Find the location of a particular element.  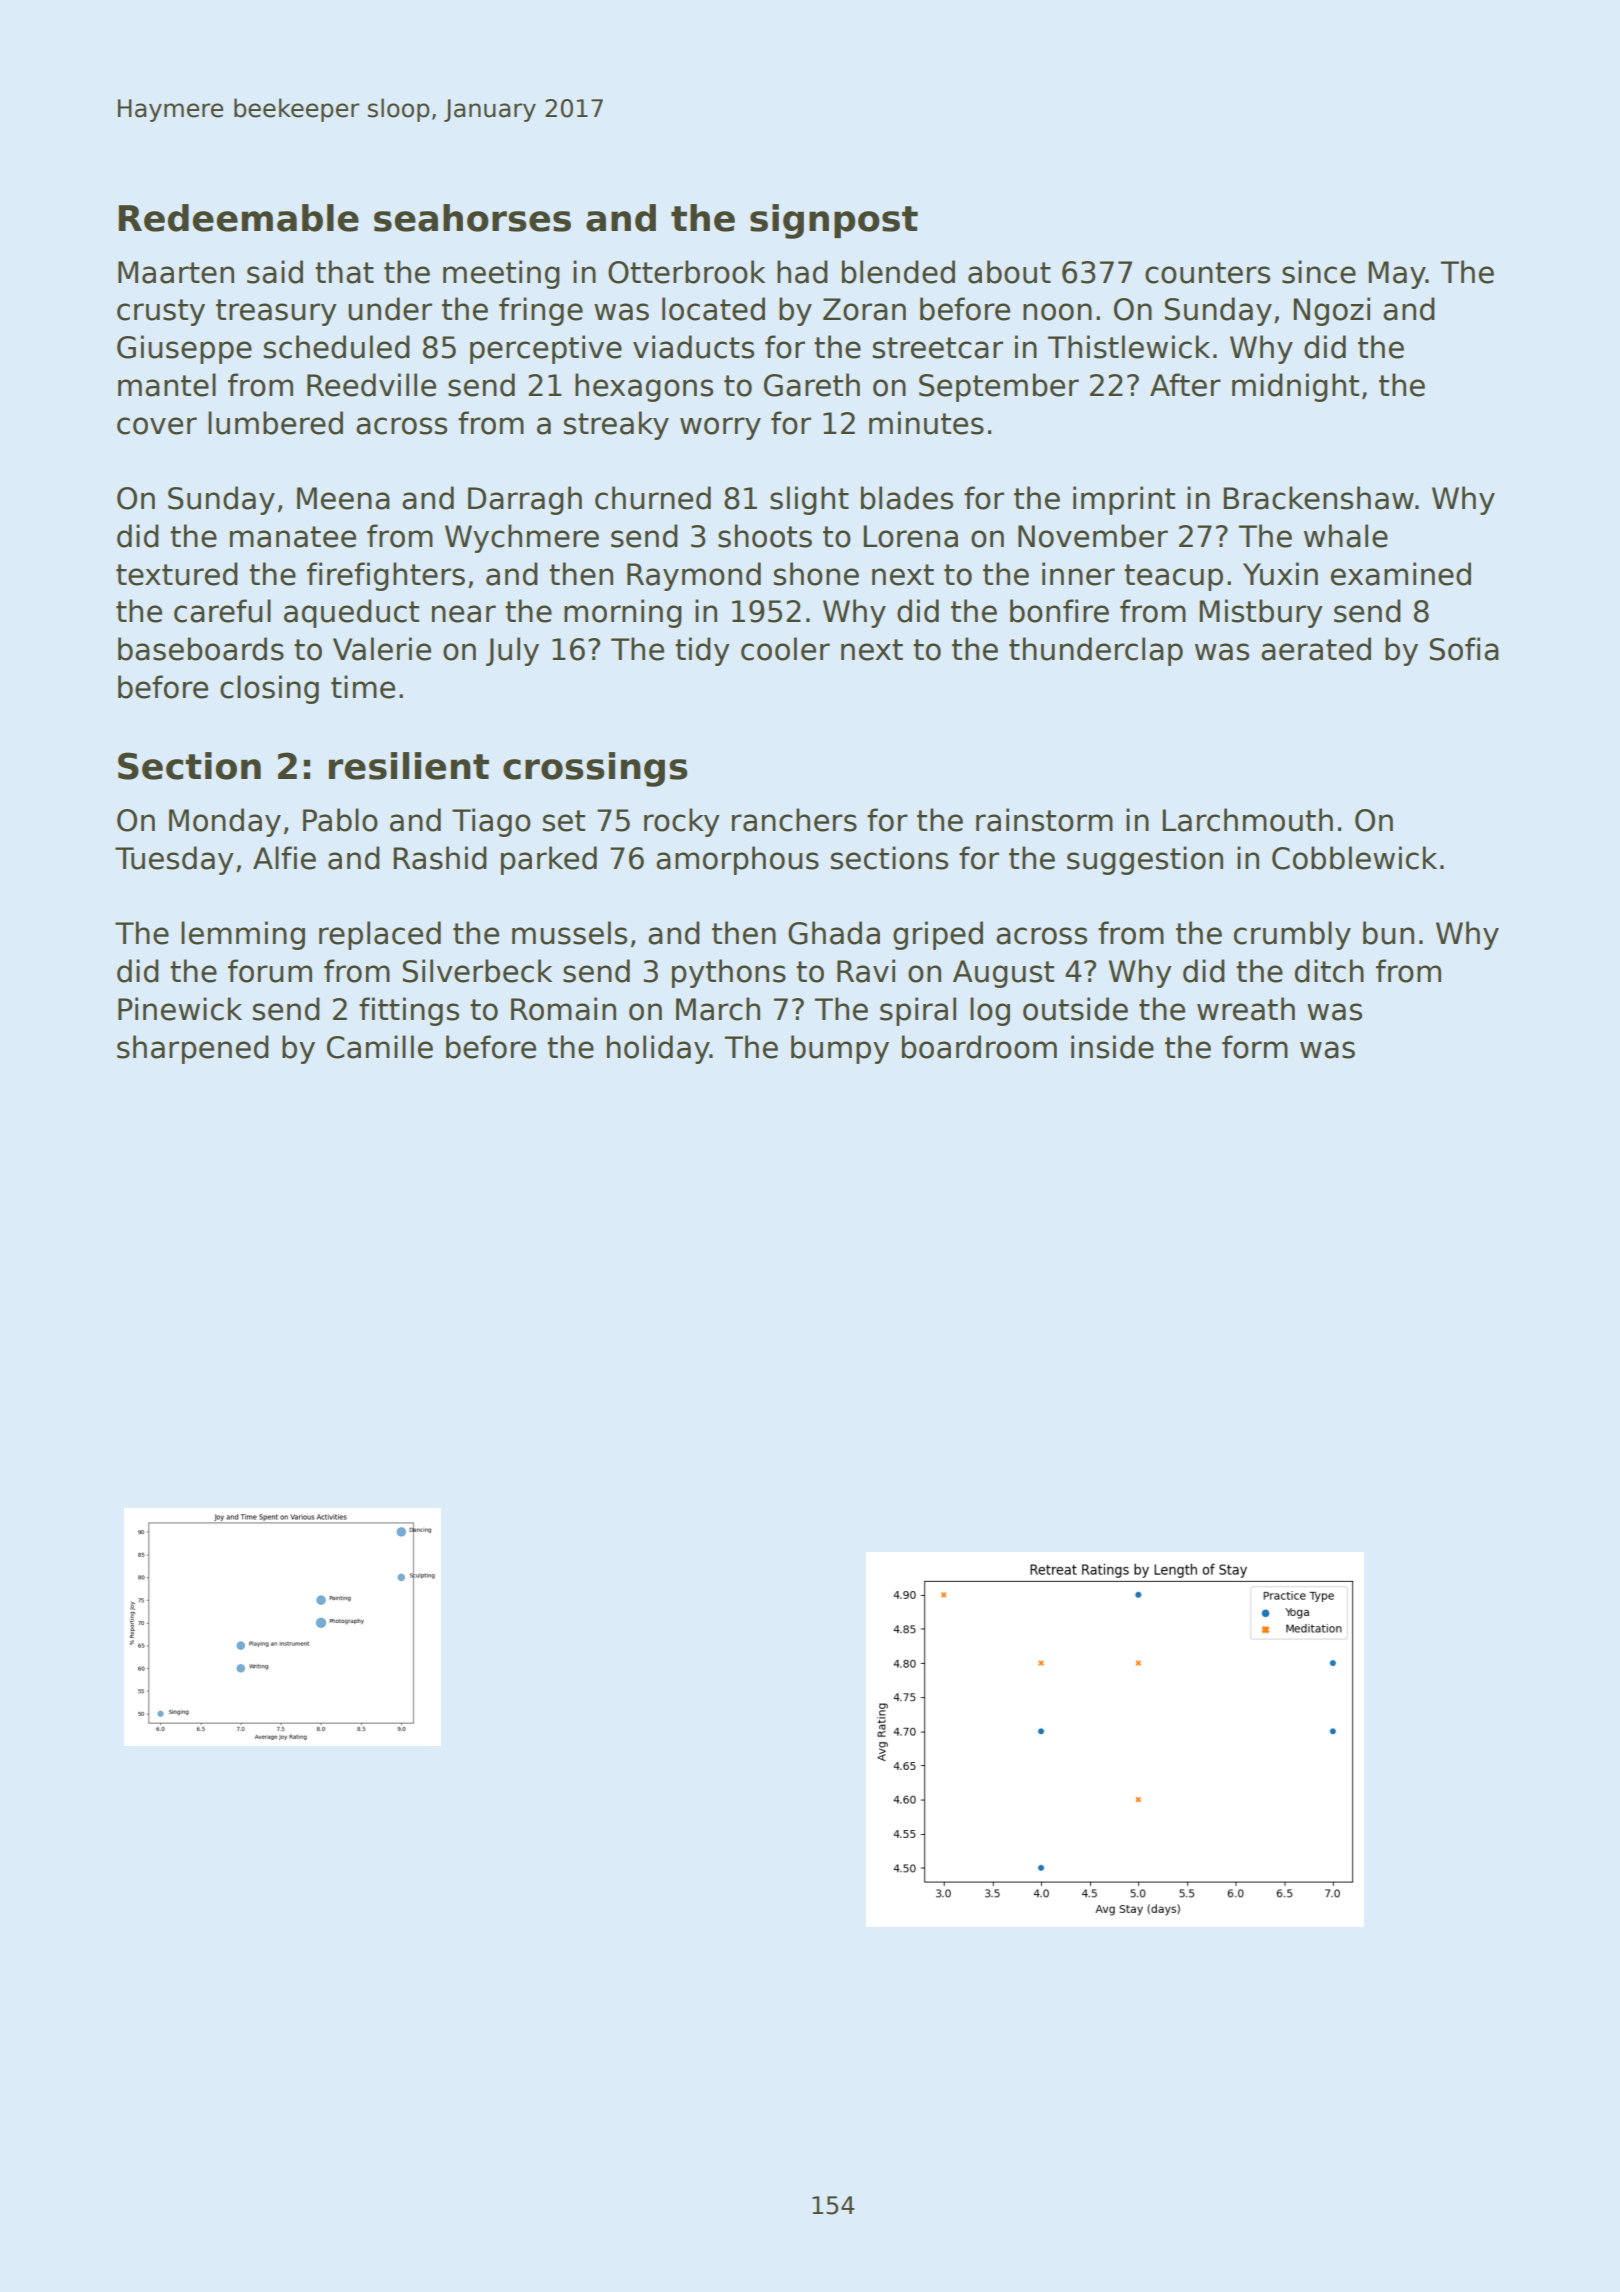

streaky is located at coordinates (616, 425).
